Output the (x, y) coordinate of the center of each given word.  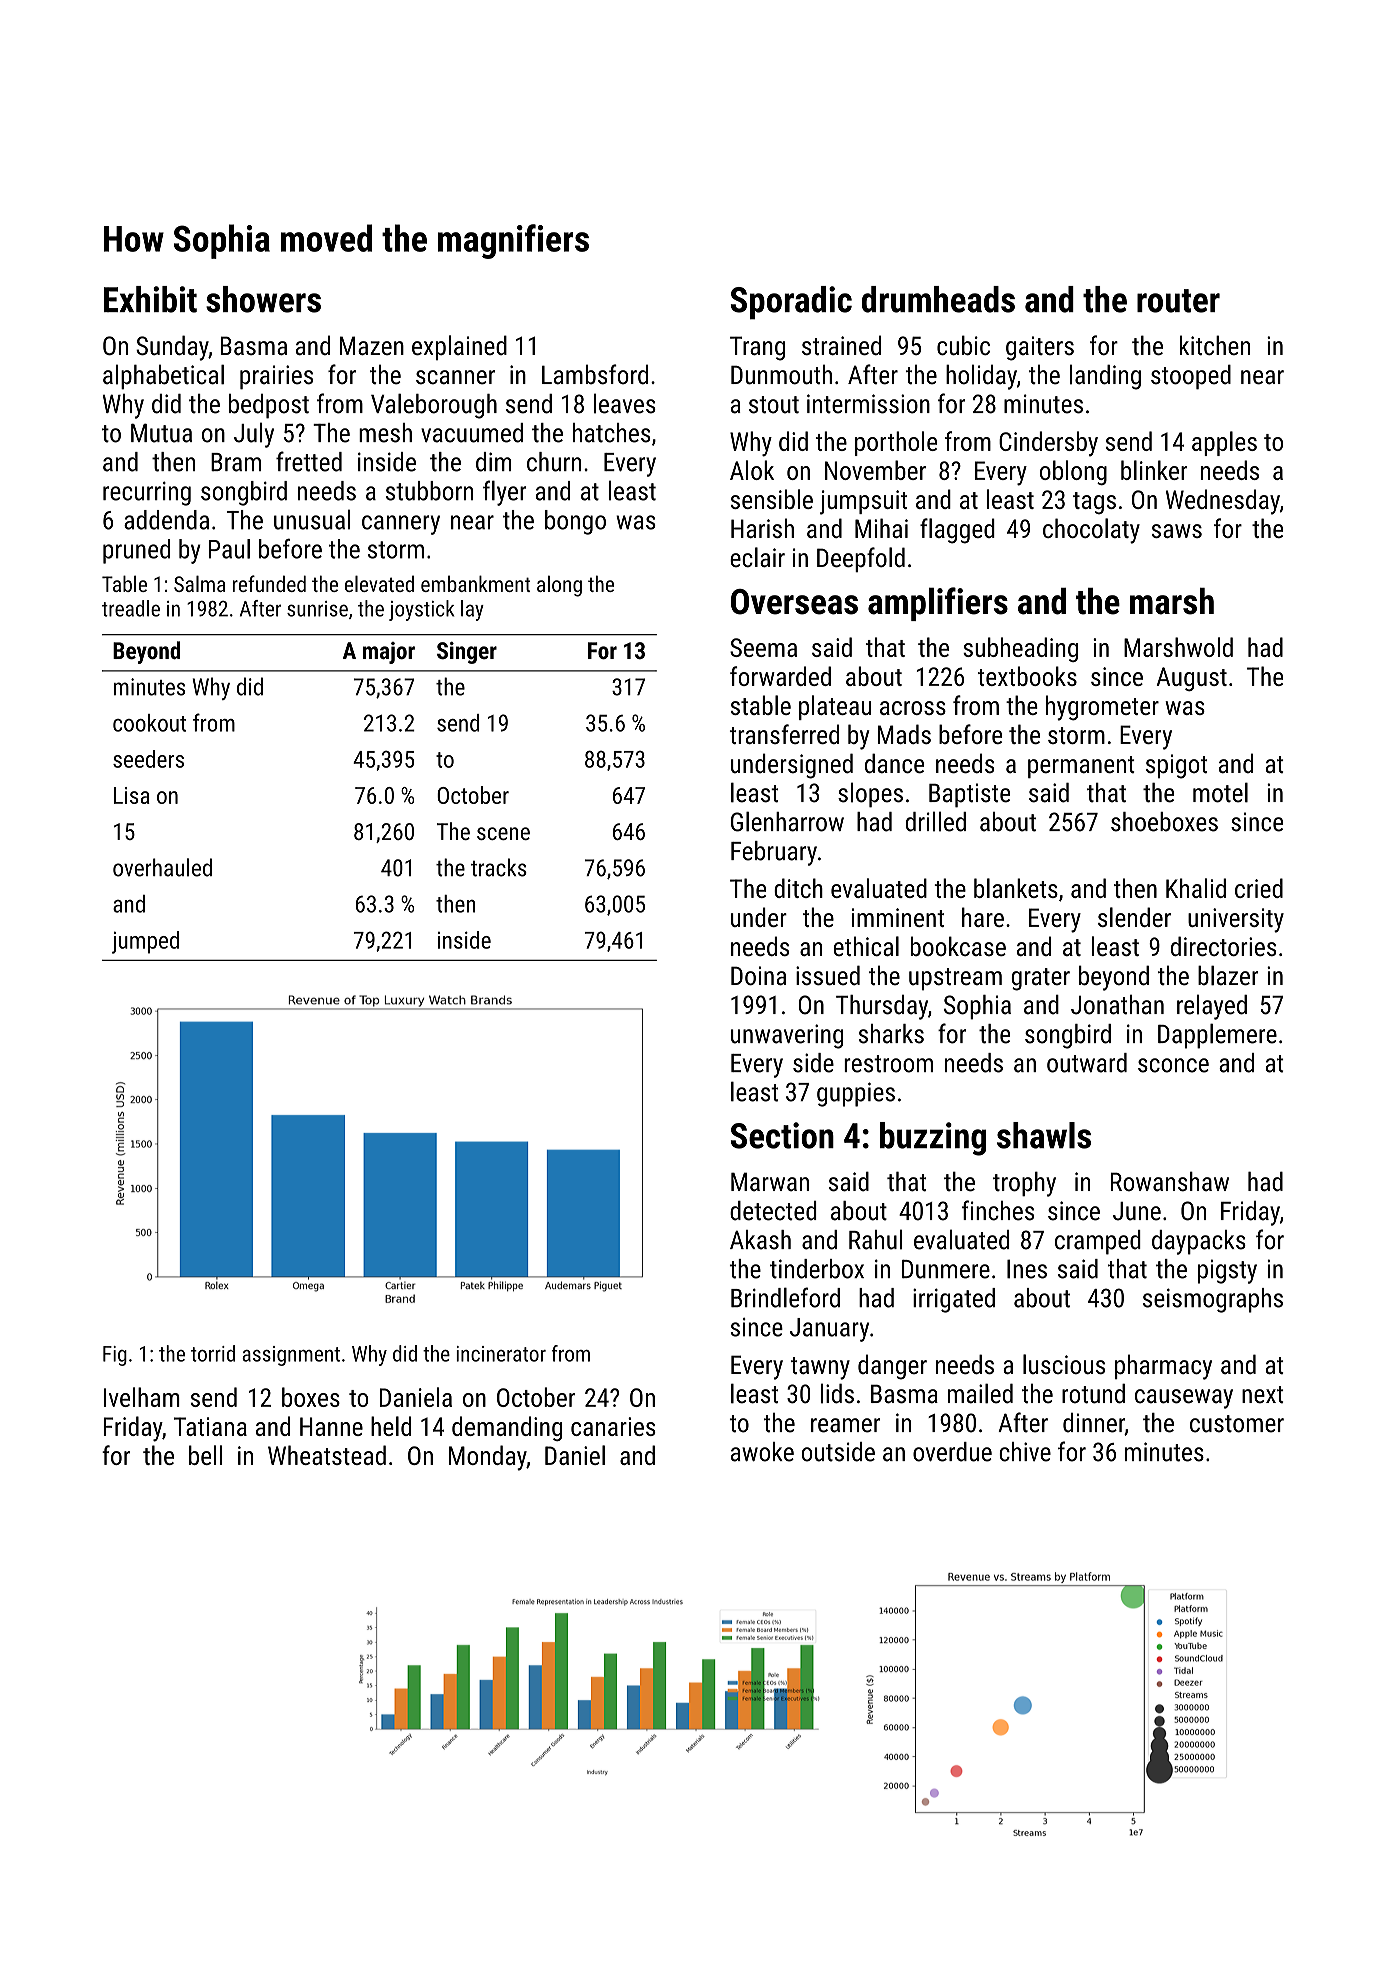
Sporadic (791, 303)
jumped (145, 942)
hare (983, 917)
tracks (499, 867)
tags (1094, 503)
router (1178, 301)
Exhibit (150, 299)
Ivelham (141, 1397)
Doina (758, 976)
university (1236, 920)
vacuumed (472, 433)
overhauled (162, 867)
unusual (312, 519)
